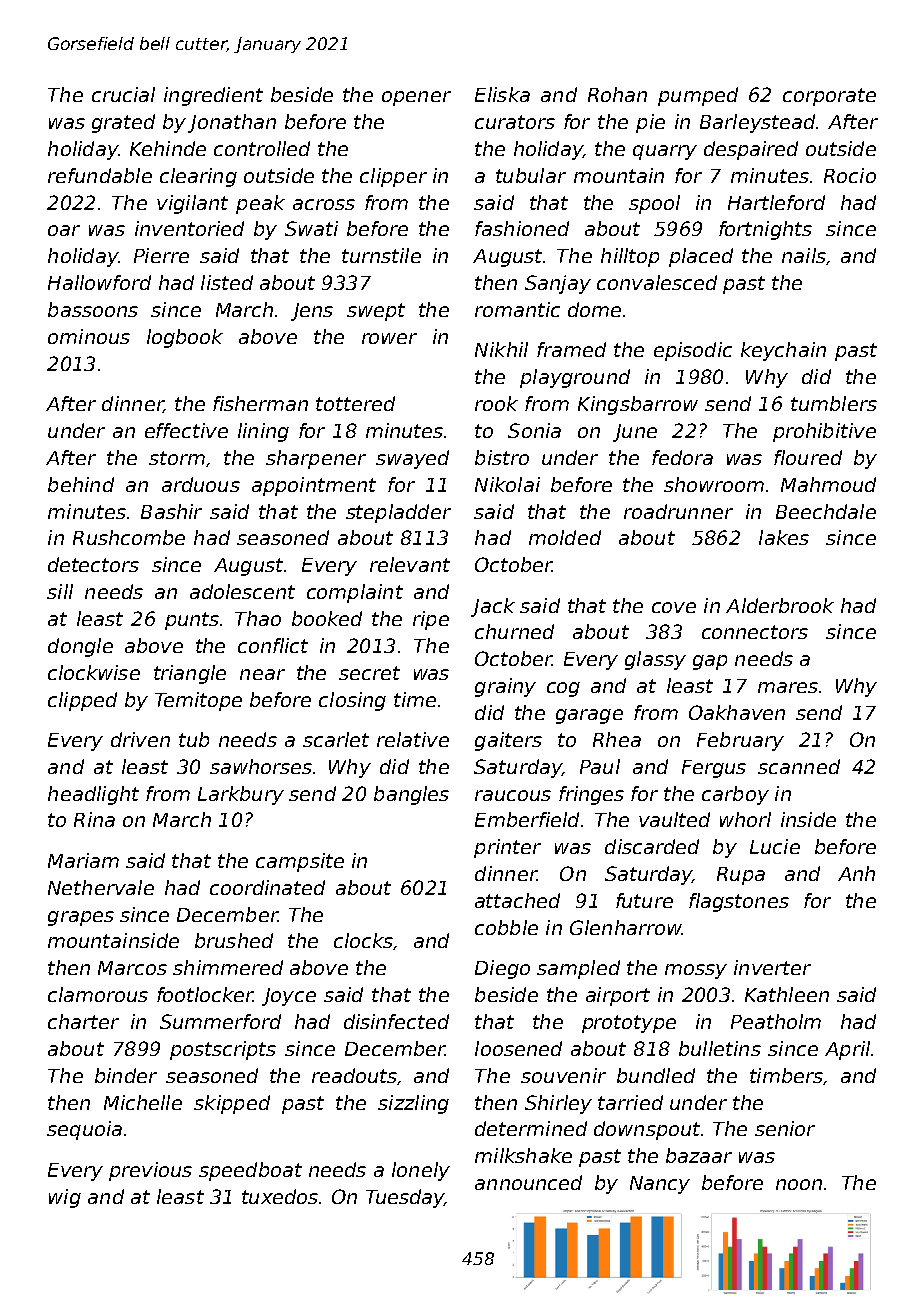  Describe the element at coordinates (352, 701) in the screenshot. I see `closing` at that location.
